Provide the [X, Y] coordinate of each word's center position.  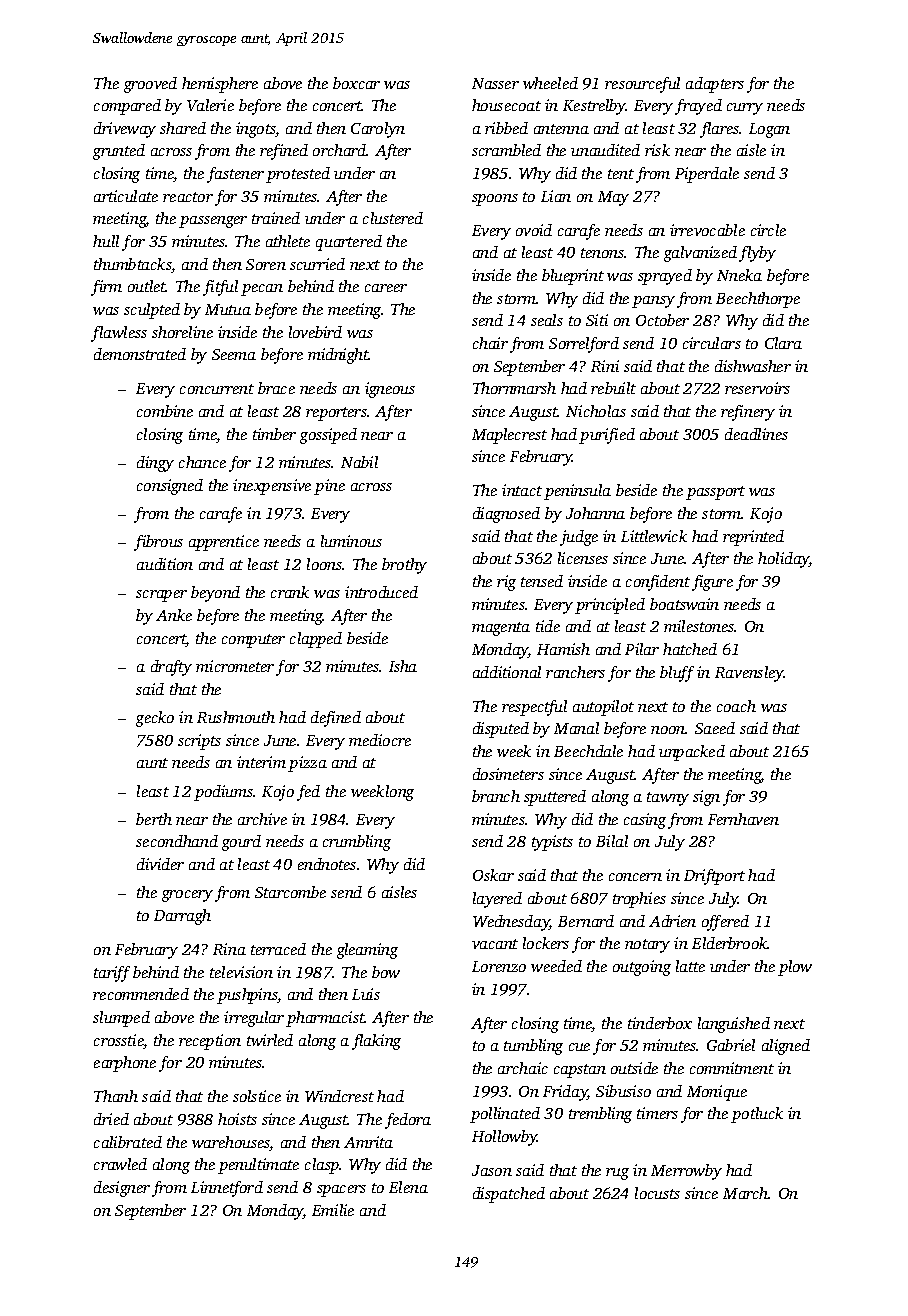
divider [160, 864]
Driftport [714, 877]
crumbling [357, 843]
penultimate [258, 1166]
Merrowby [686, 1172]
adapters [715, 85]
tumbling [533, 1047]
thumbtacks [133, 265]
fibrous [158, 543]
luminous [351, 541]
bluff [677, 674]
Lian [556, 196]
